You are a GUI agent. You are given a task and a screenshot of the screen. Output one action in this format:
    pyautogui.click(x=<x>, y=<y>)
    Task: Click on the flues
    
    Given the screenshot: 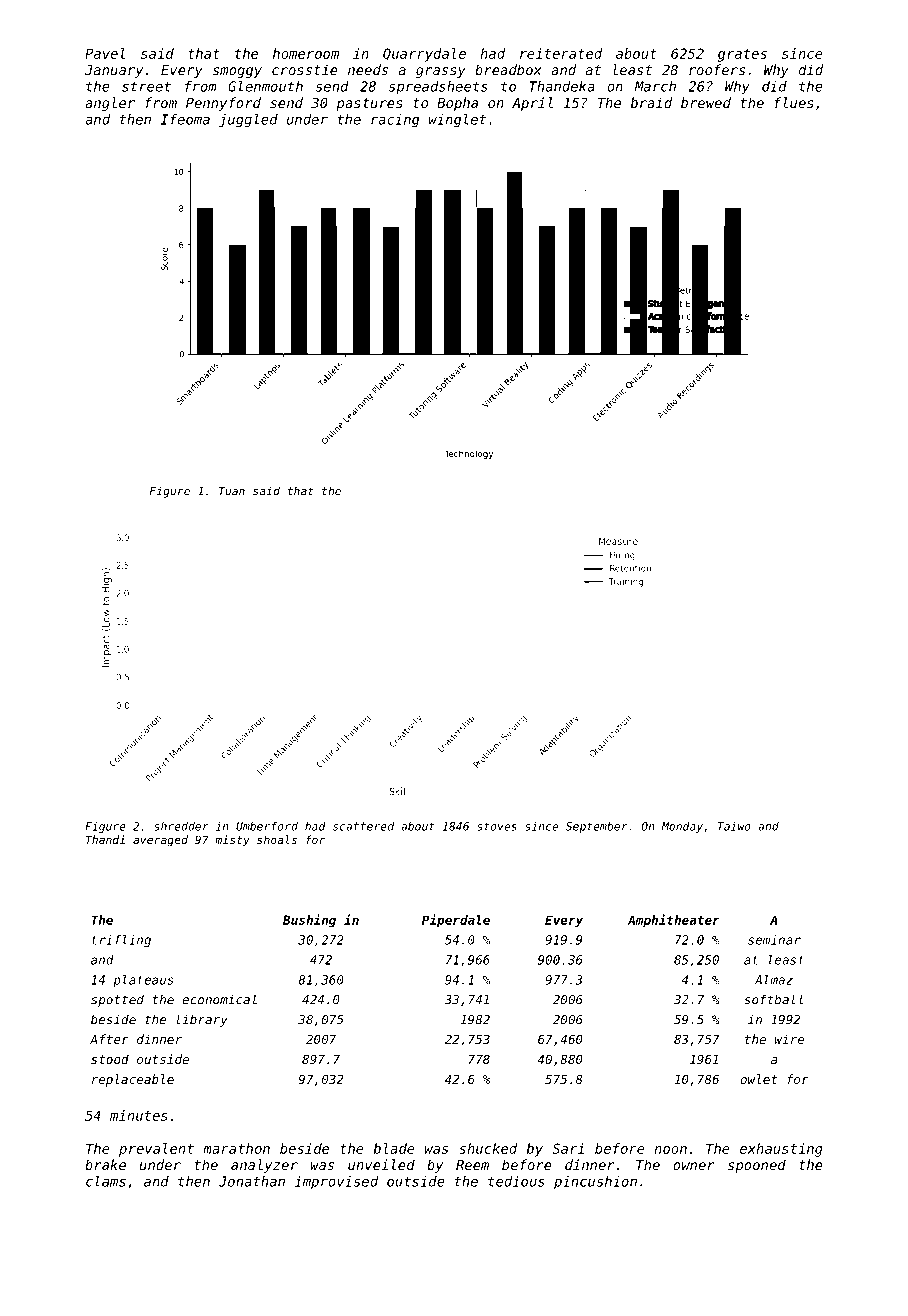 What is the action you would take?
    pyautogui.click(x=794, y=102)
